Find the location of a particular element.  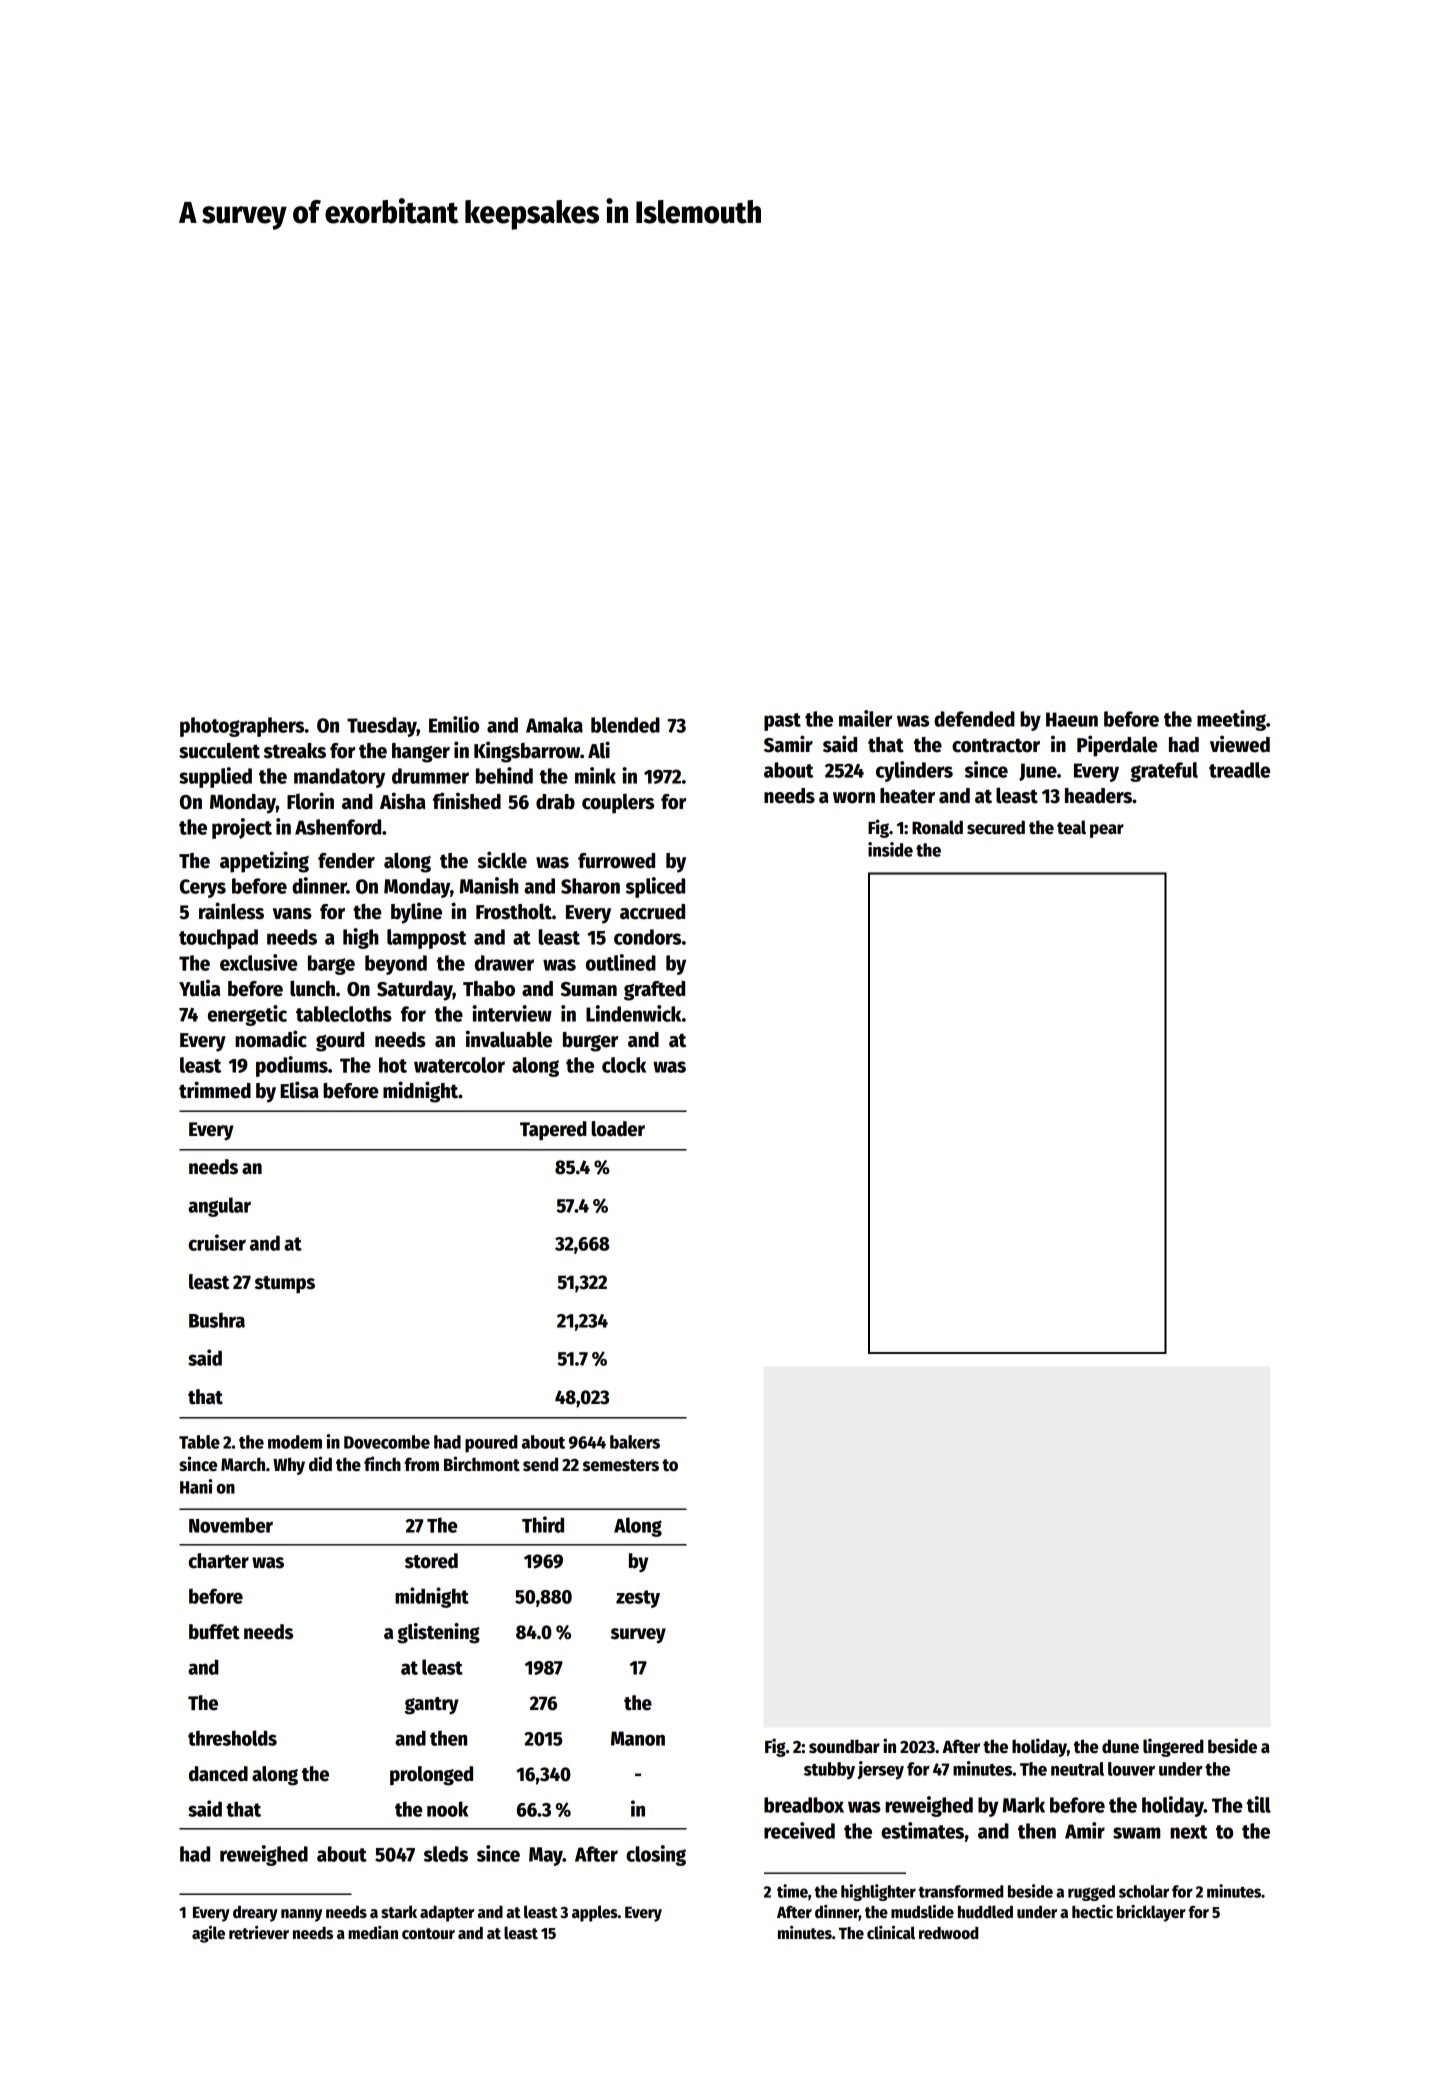

Dovecombe is located at coordinates (387, 1442).
